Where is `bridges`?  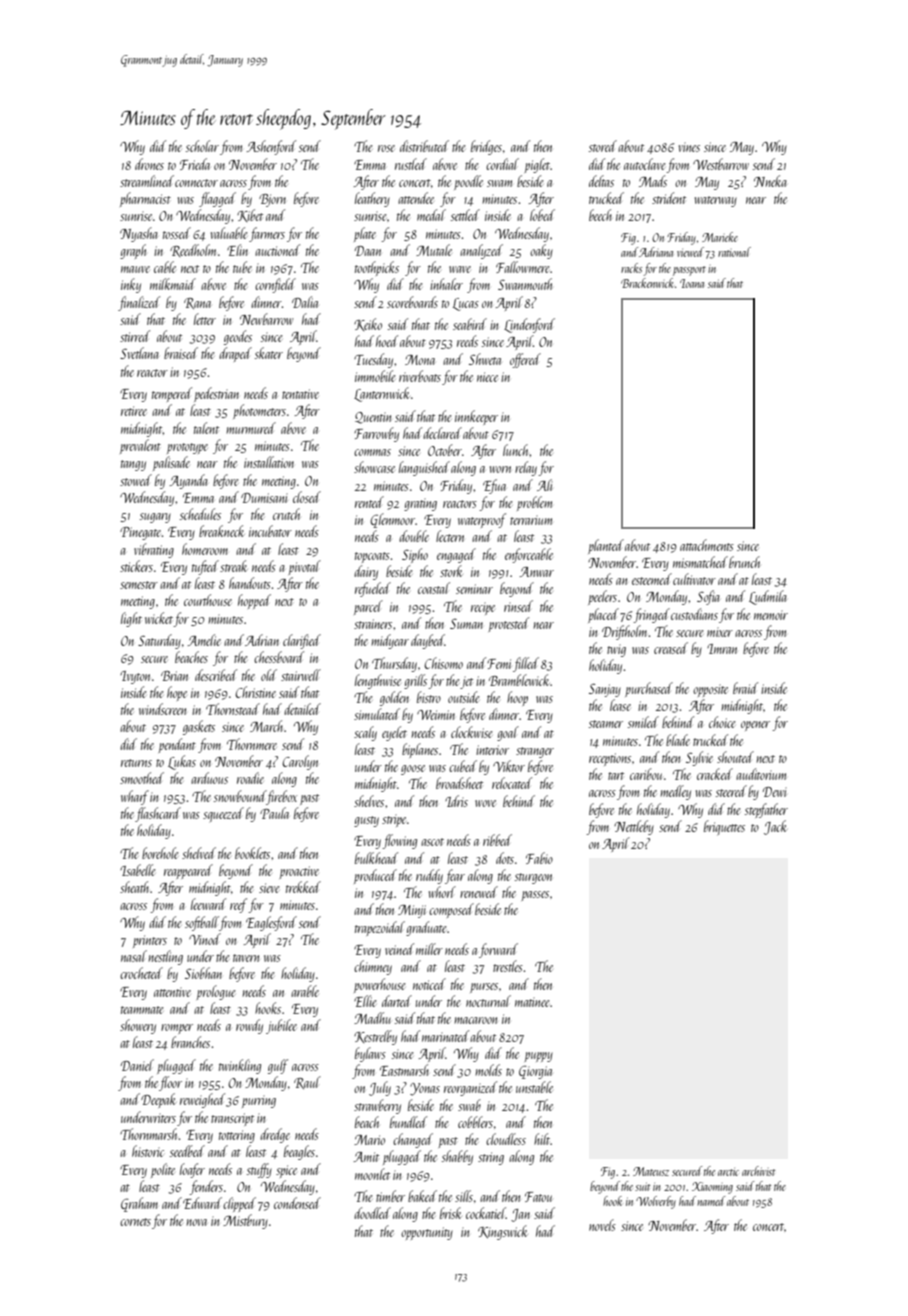 bridges is located at coordinates (486, 147).
